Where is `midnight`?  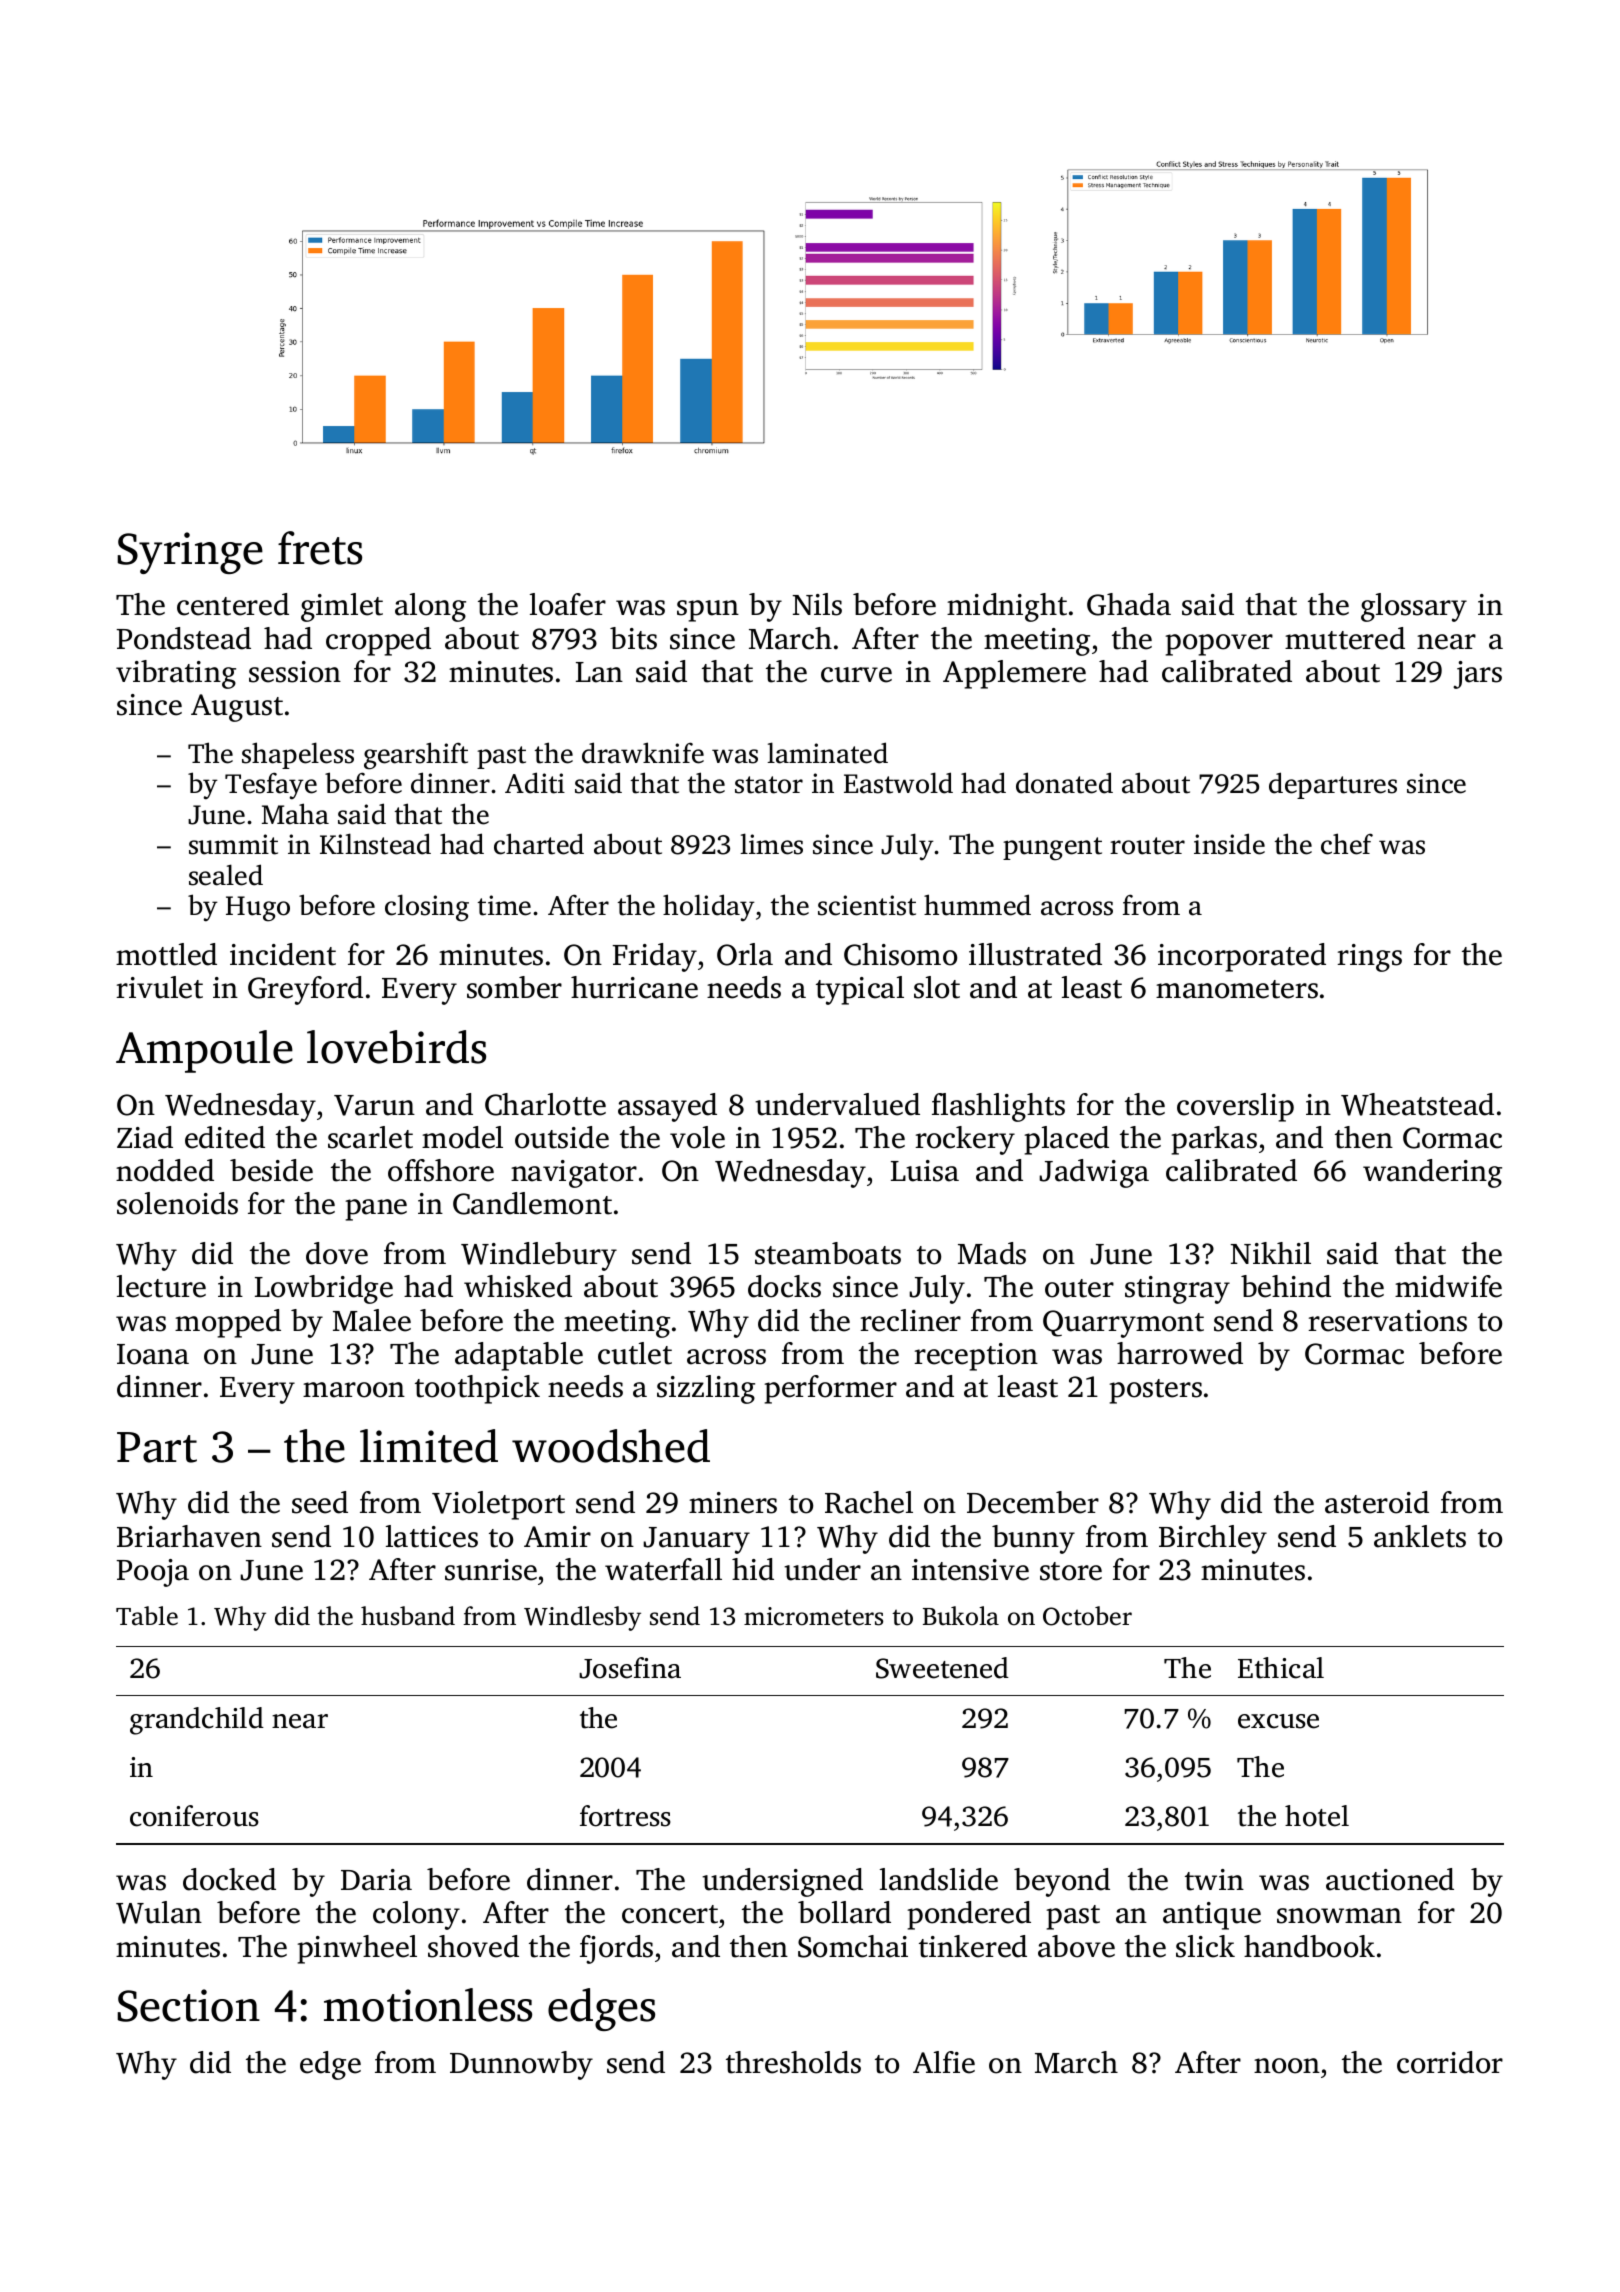
midnight is located at coordinates (1007, 607).
